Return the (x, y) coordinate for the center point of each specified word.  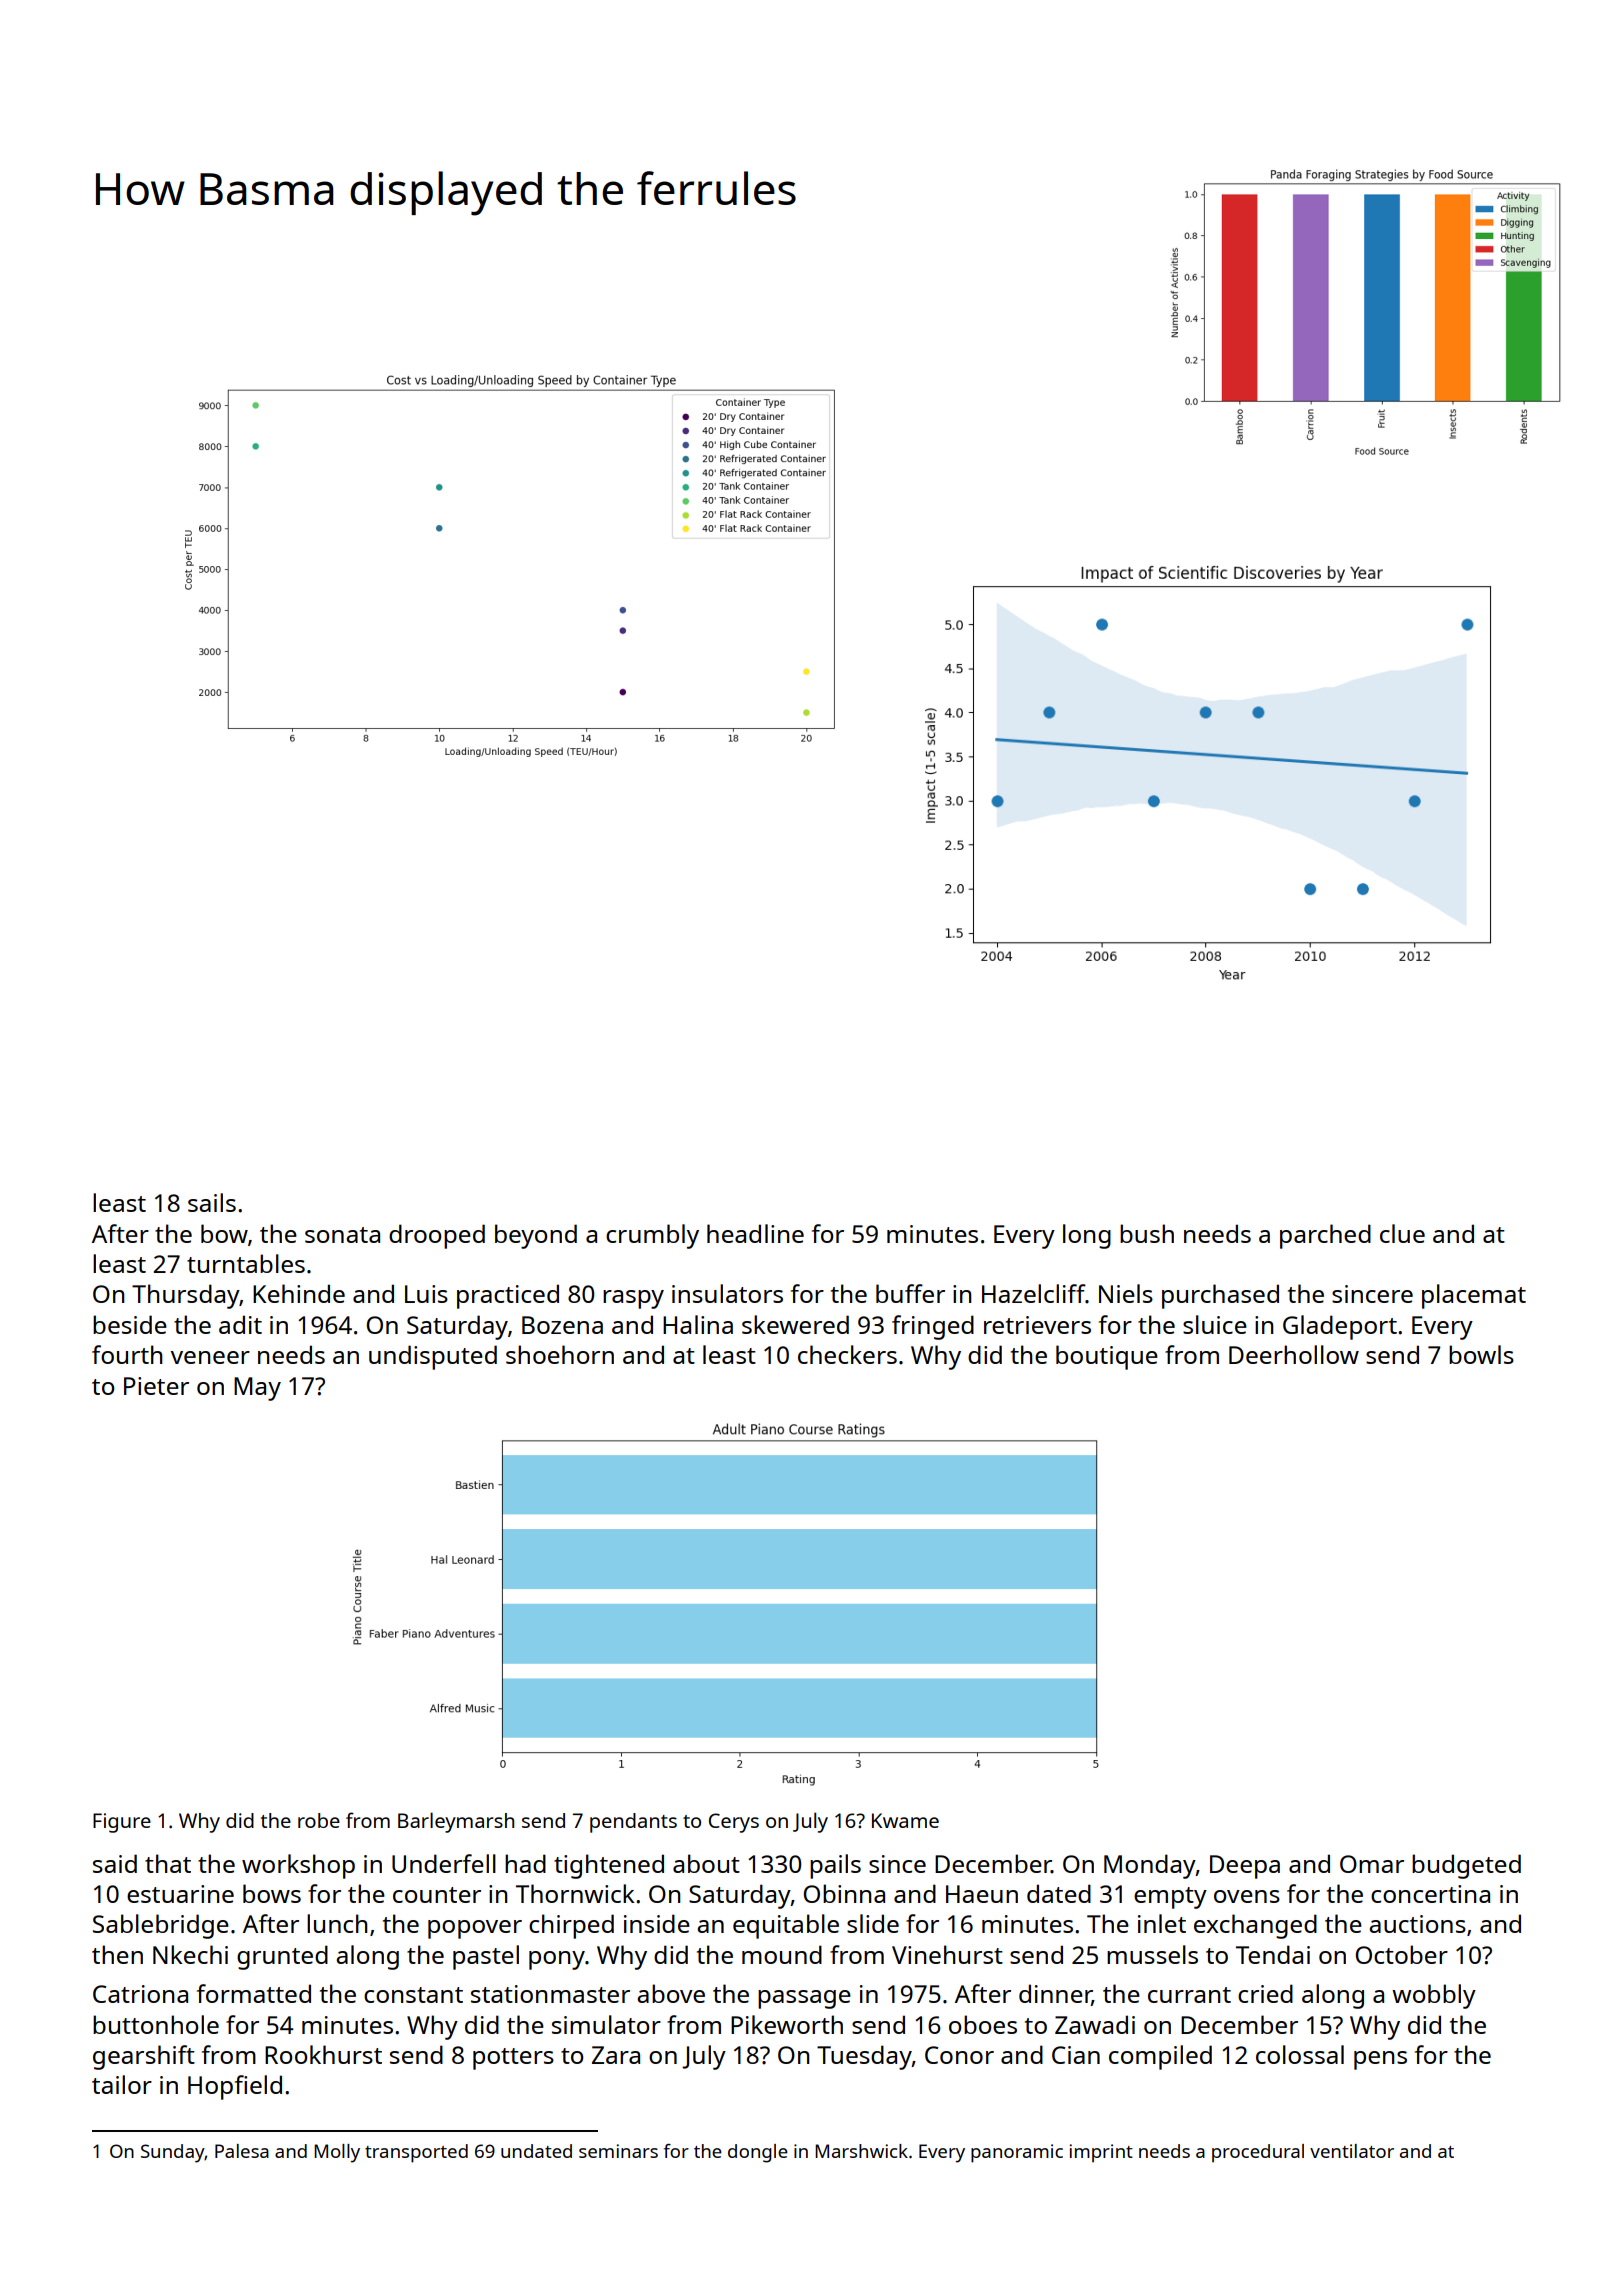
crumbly (652, 1236)
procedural (1258, 2153)
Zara (616, 2055)
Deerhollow (1294, 1354)
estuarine (180, 1894)
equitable (786, 1926)
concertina (1430, 1894)
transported (416, 2153)
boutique (1107, 1357)
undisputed (433, 1357)
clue (1402, 1233)
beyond (536, 1236)
